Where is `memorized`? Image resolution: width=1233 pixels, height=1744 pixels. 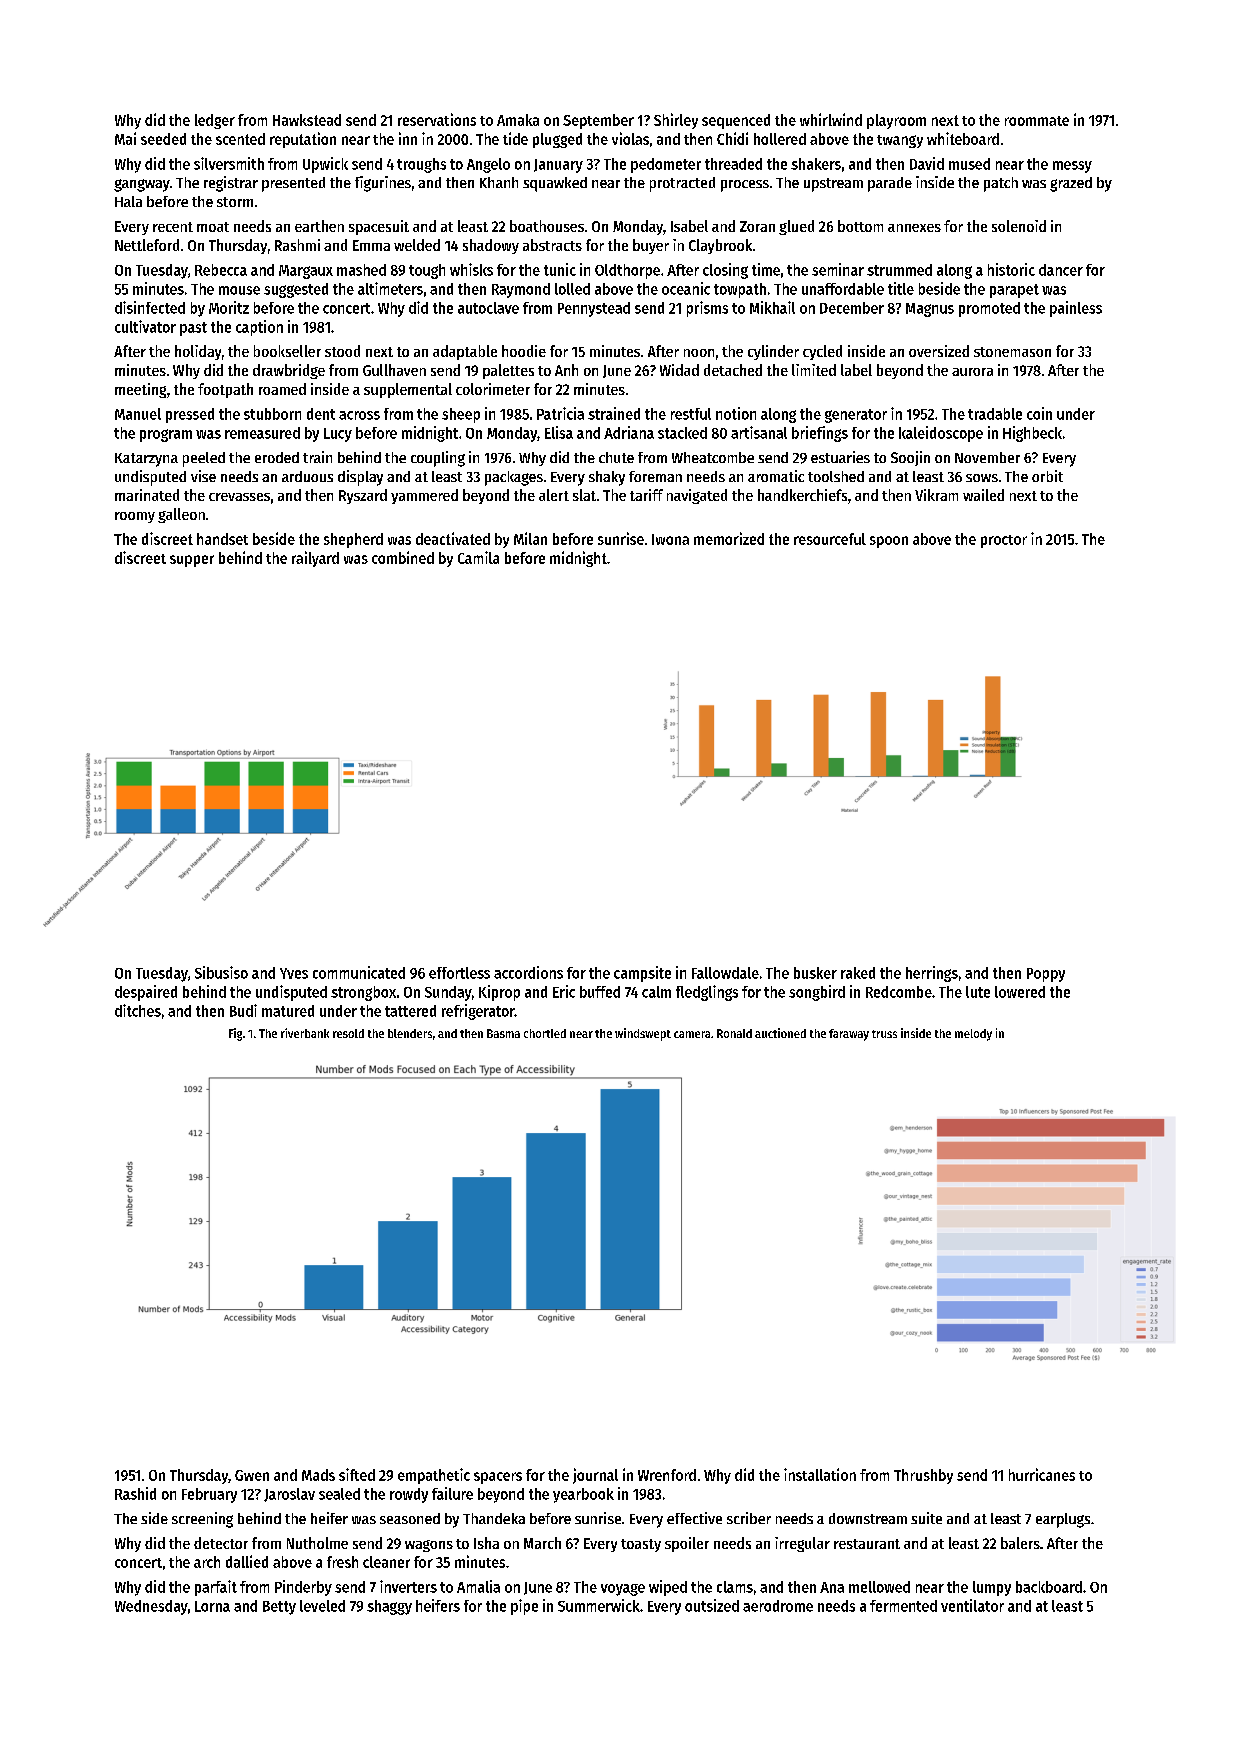 memorized is located at coordinates (729, 538).
